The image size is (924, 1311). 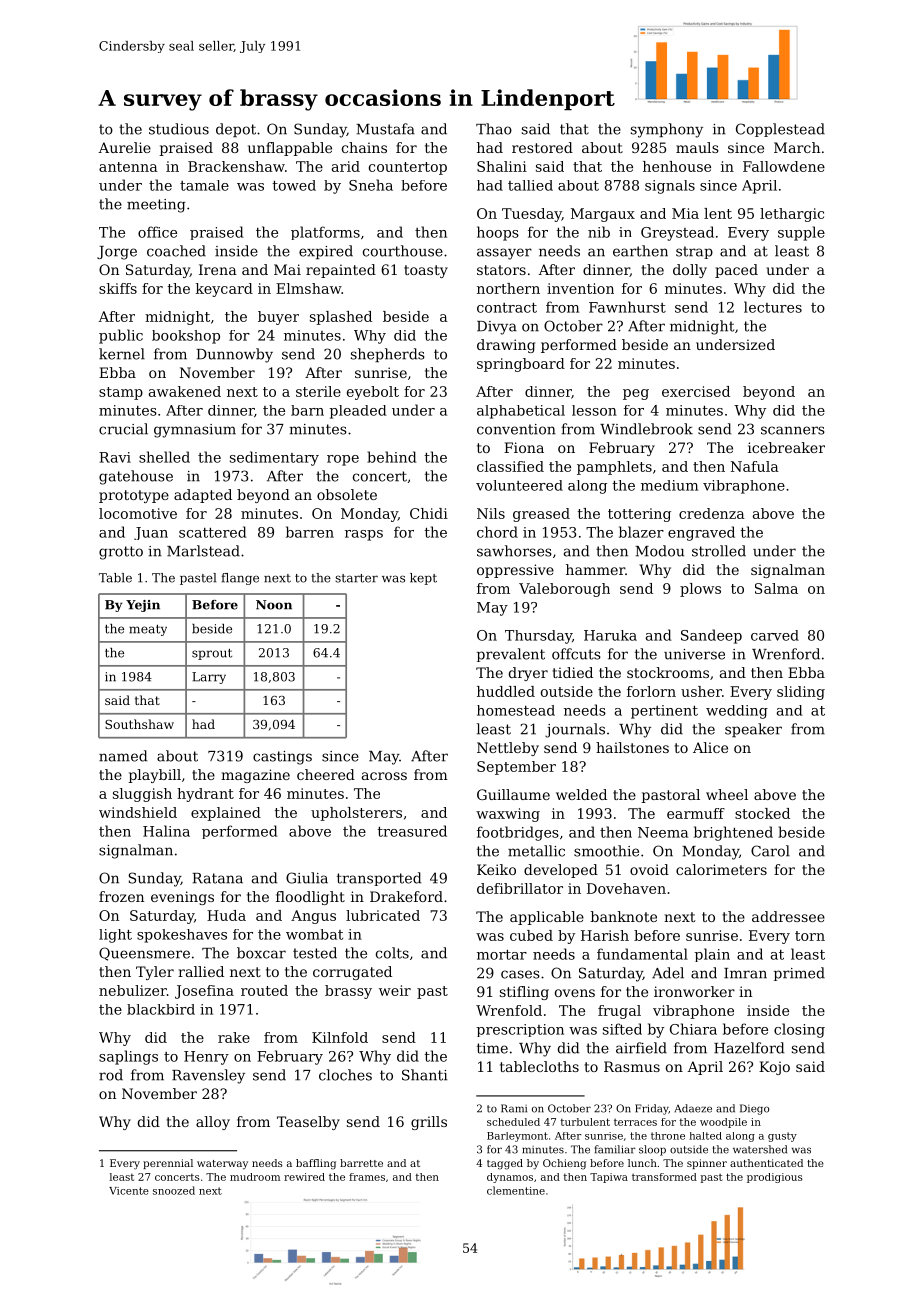 I want to click on lectures, so click(x=773, y=307).
